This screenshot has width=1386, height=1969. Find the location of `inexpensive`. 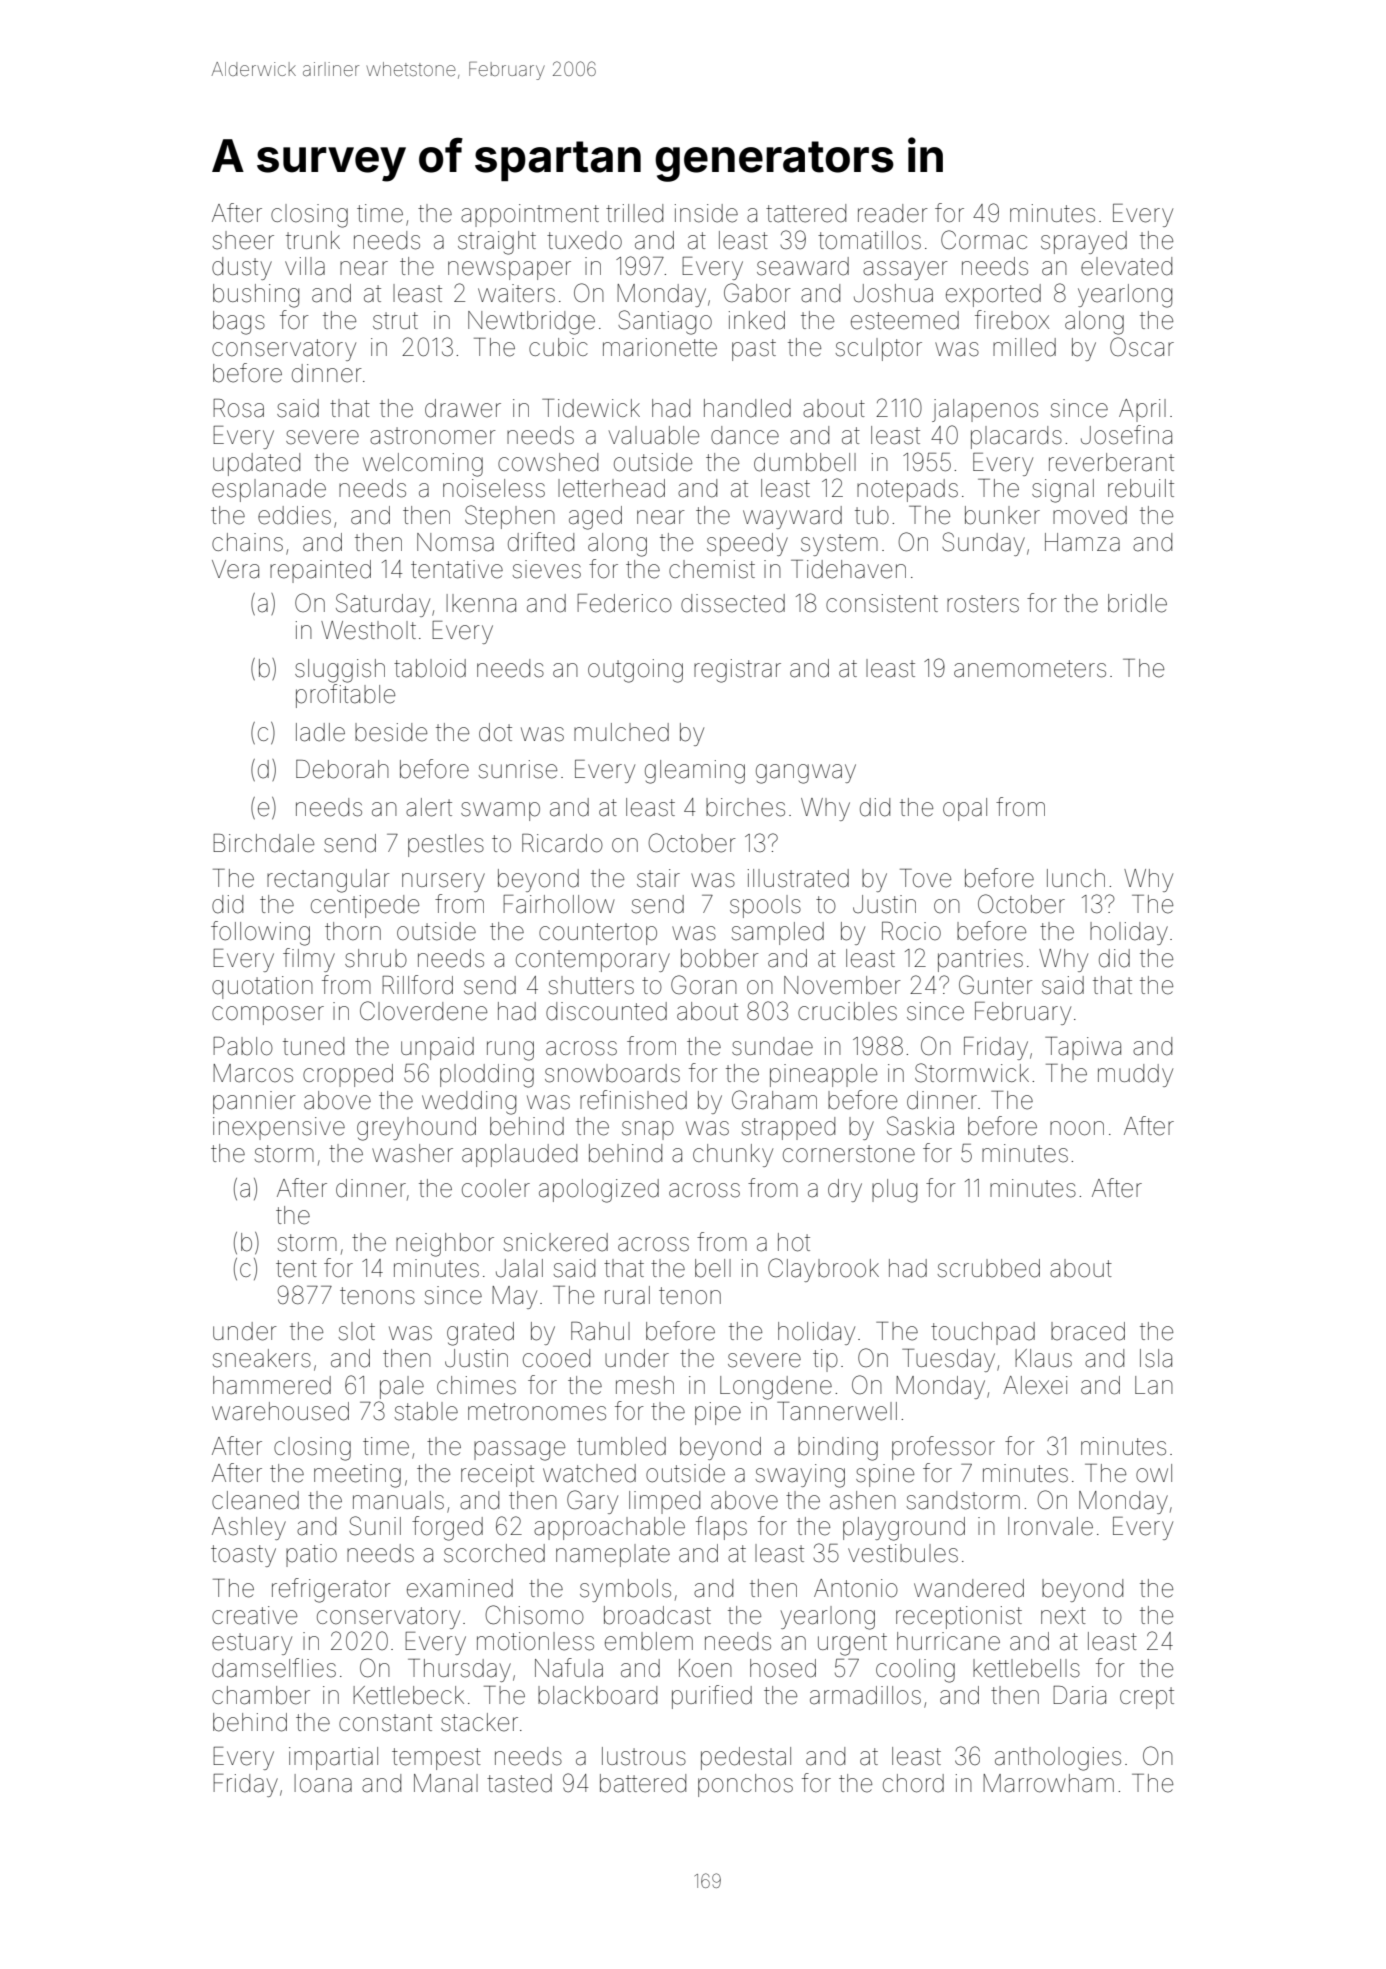

inexpensive is located at coordinates (279, 1128).
